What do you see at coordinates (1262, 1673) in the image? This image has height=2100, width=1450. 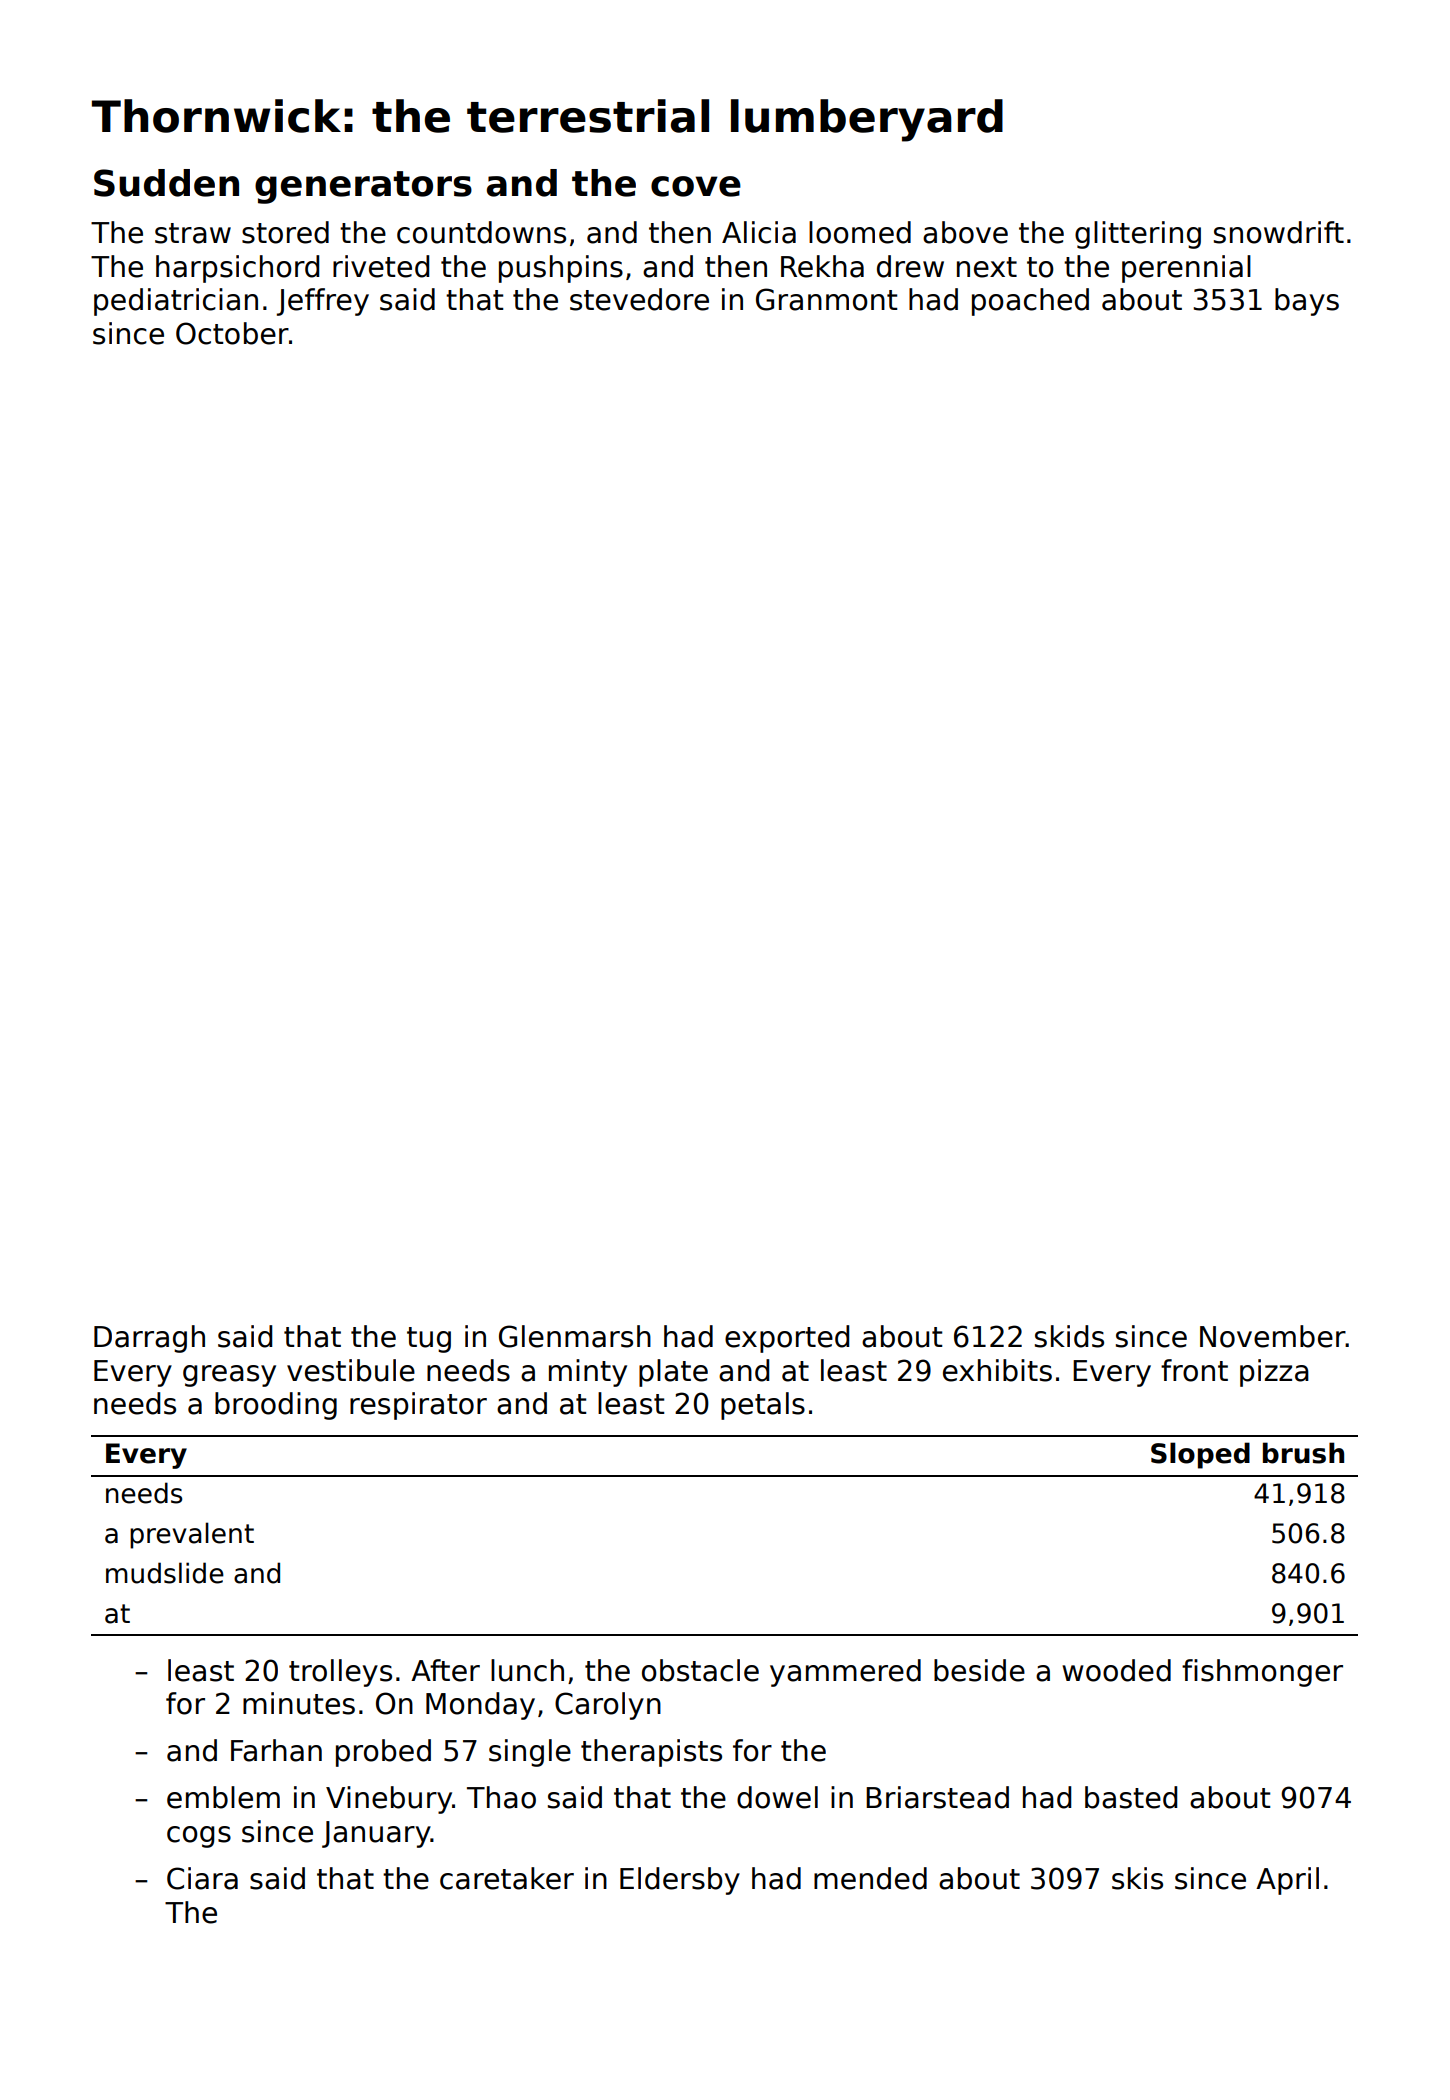 I see `fishmonger` at bounding box center [1262, 1673].
